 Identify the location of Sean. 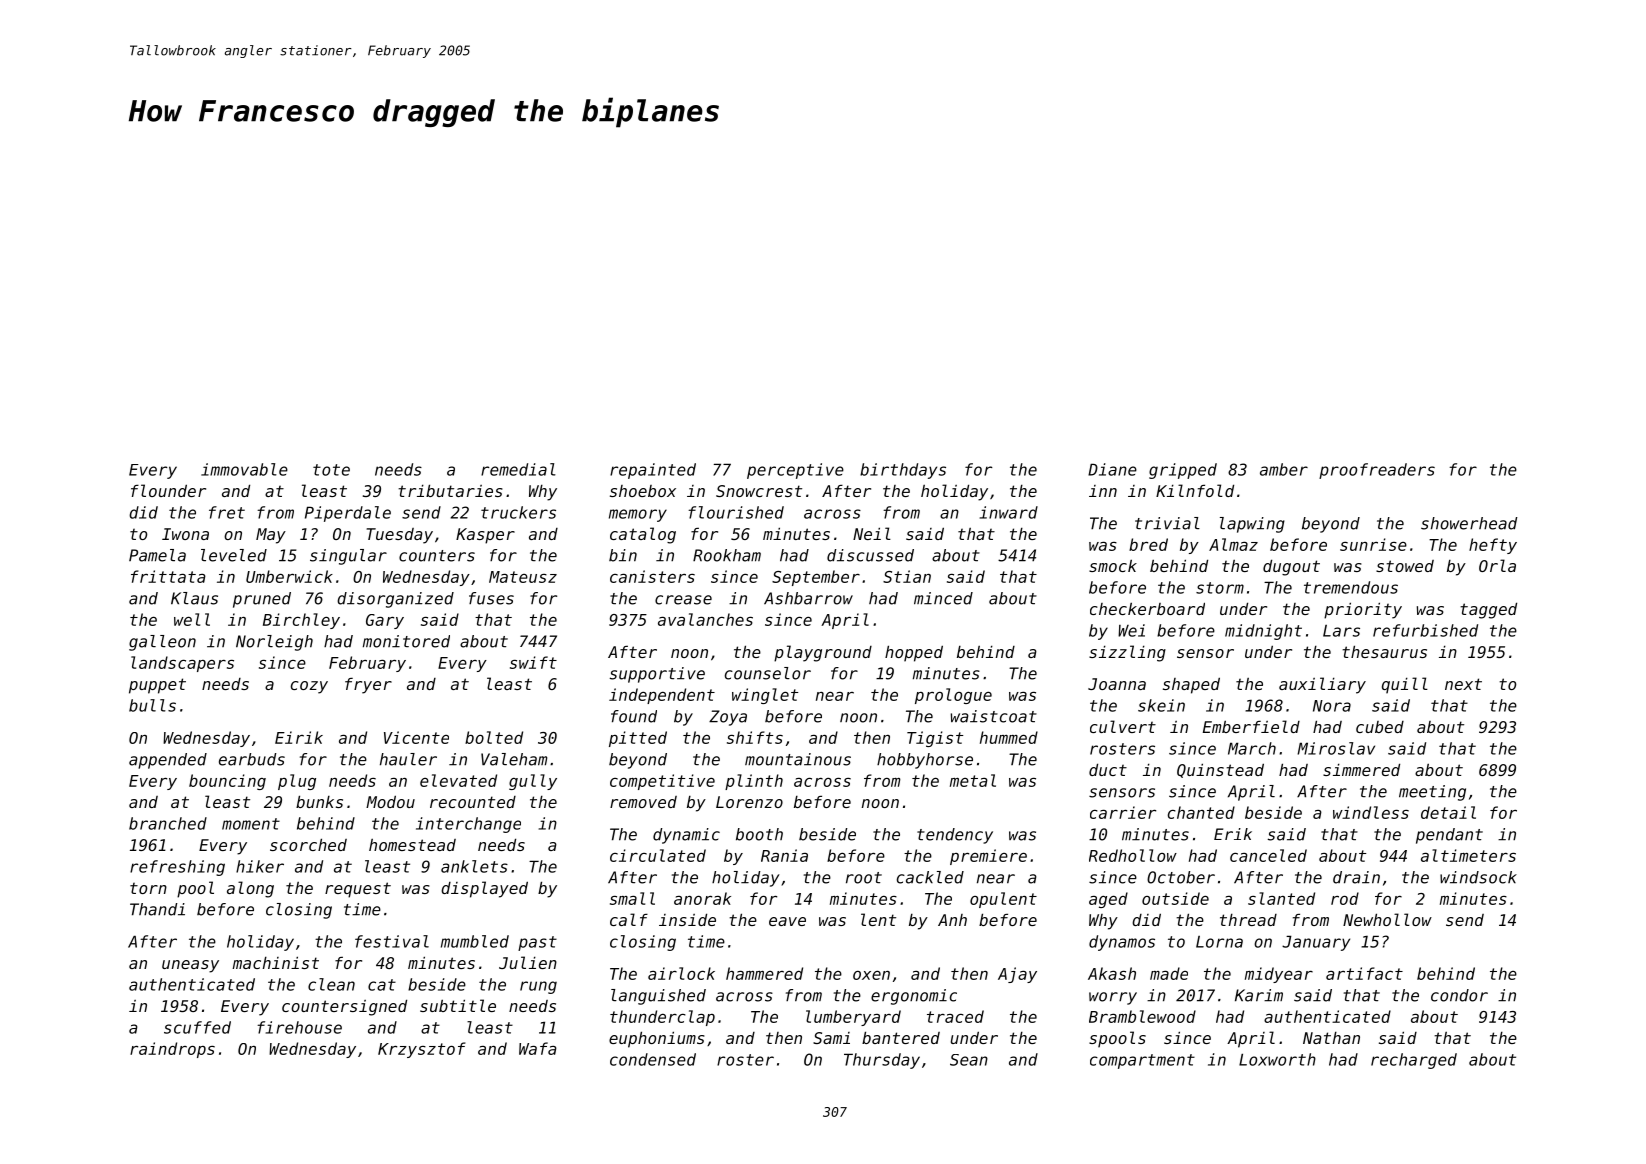
(969, 1060).
